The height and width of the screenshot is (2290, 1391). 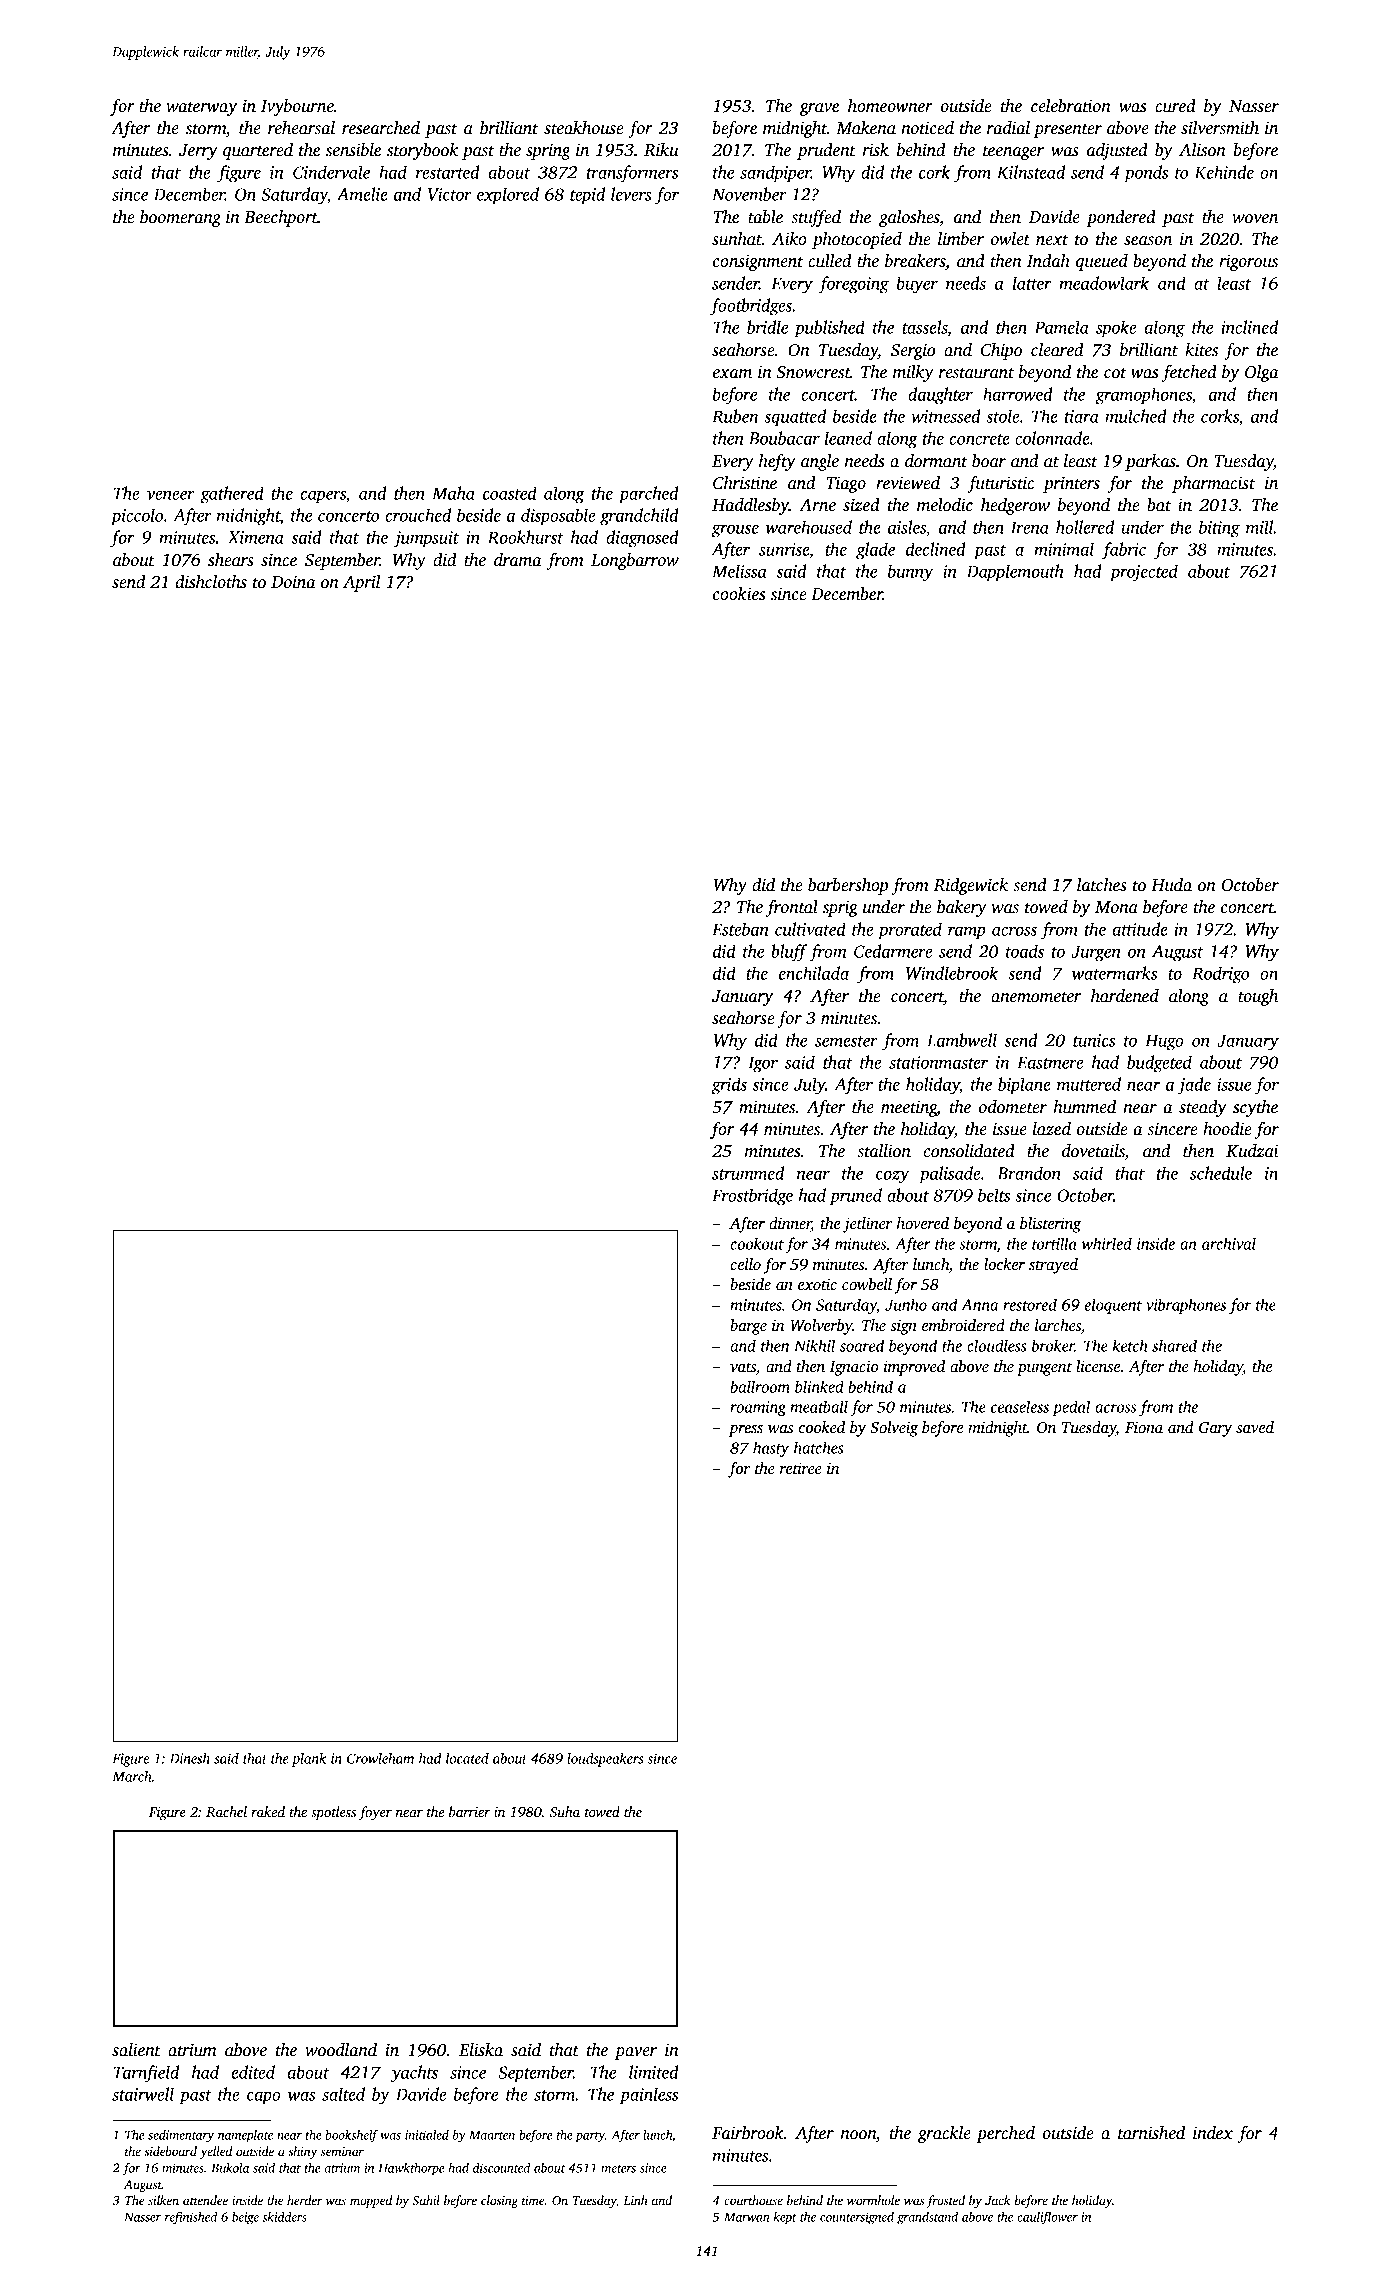 I want to click on dishcloths, so click(x=211, y=582).
